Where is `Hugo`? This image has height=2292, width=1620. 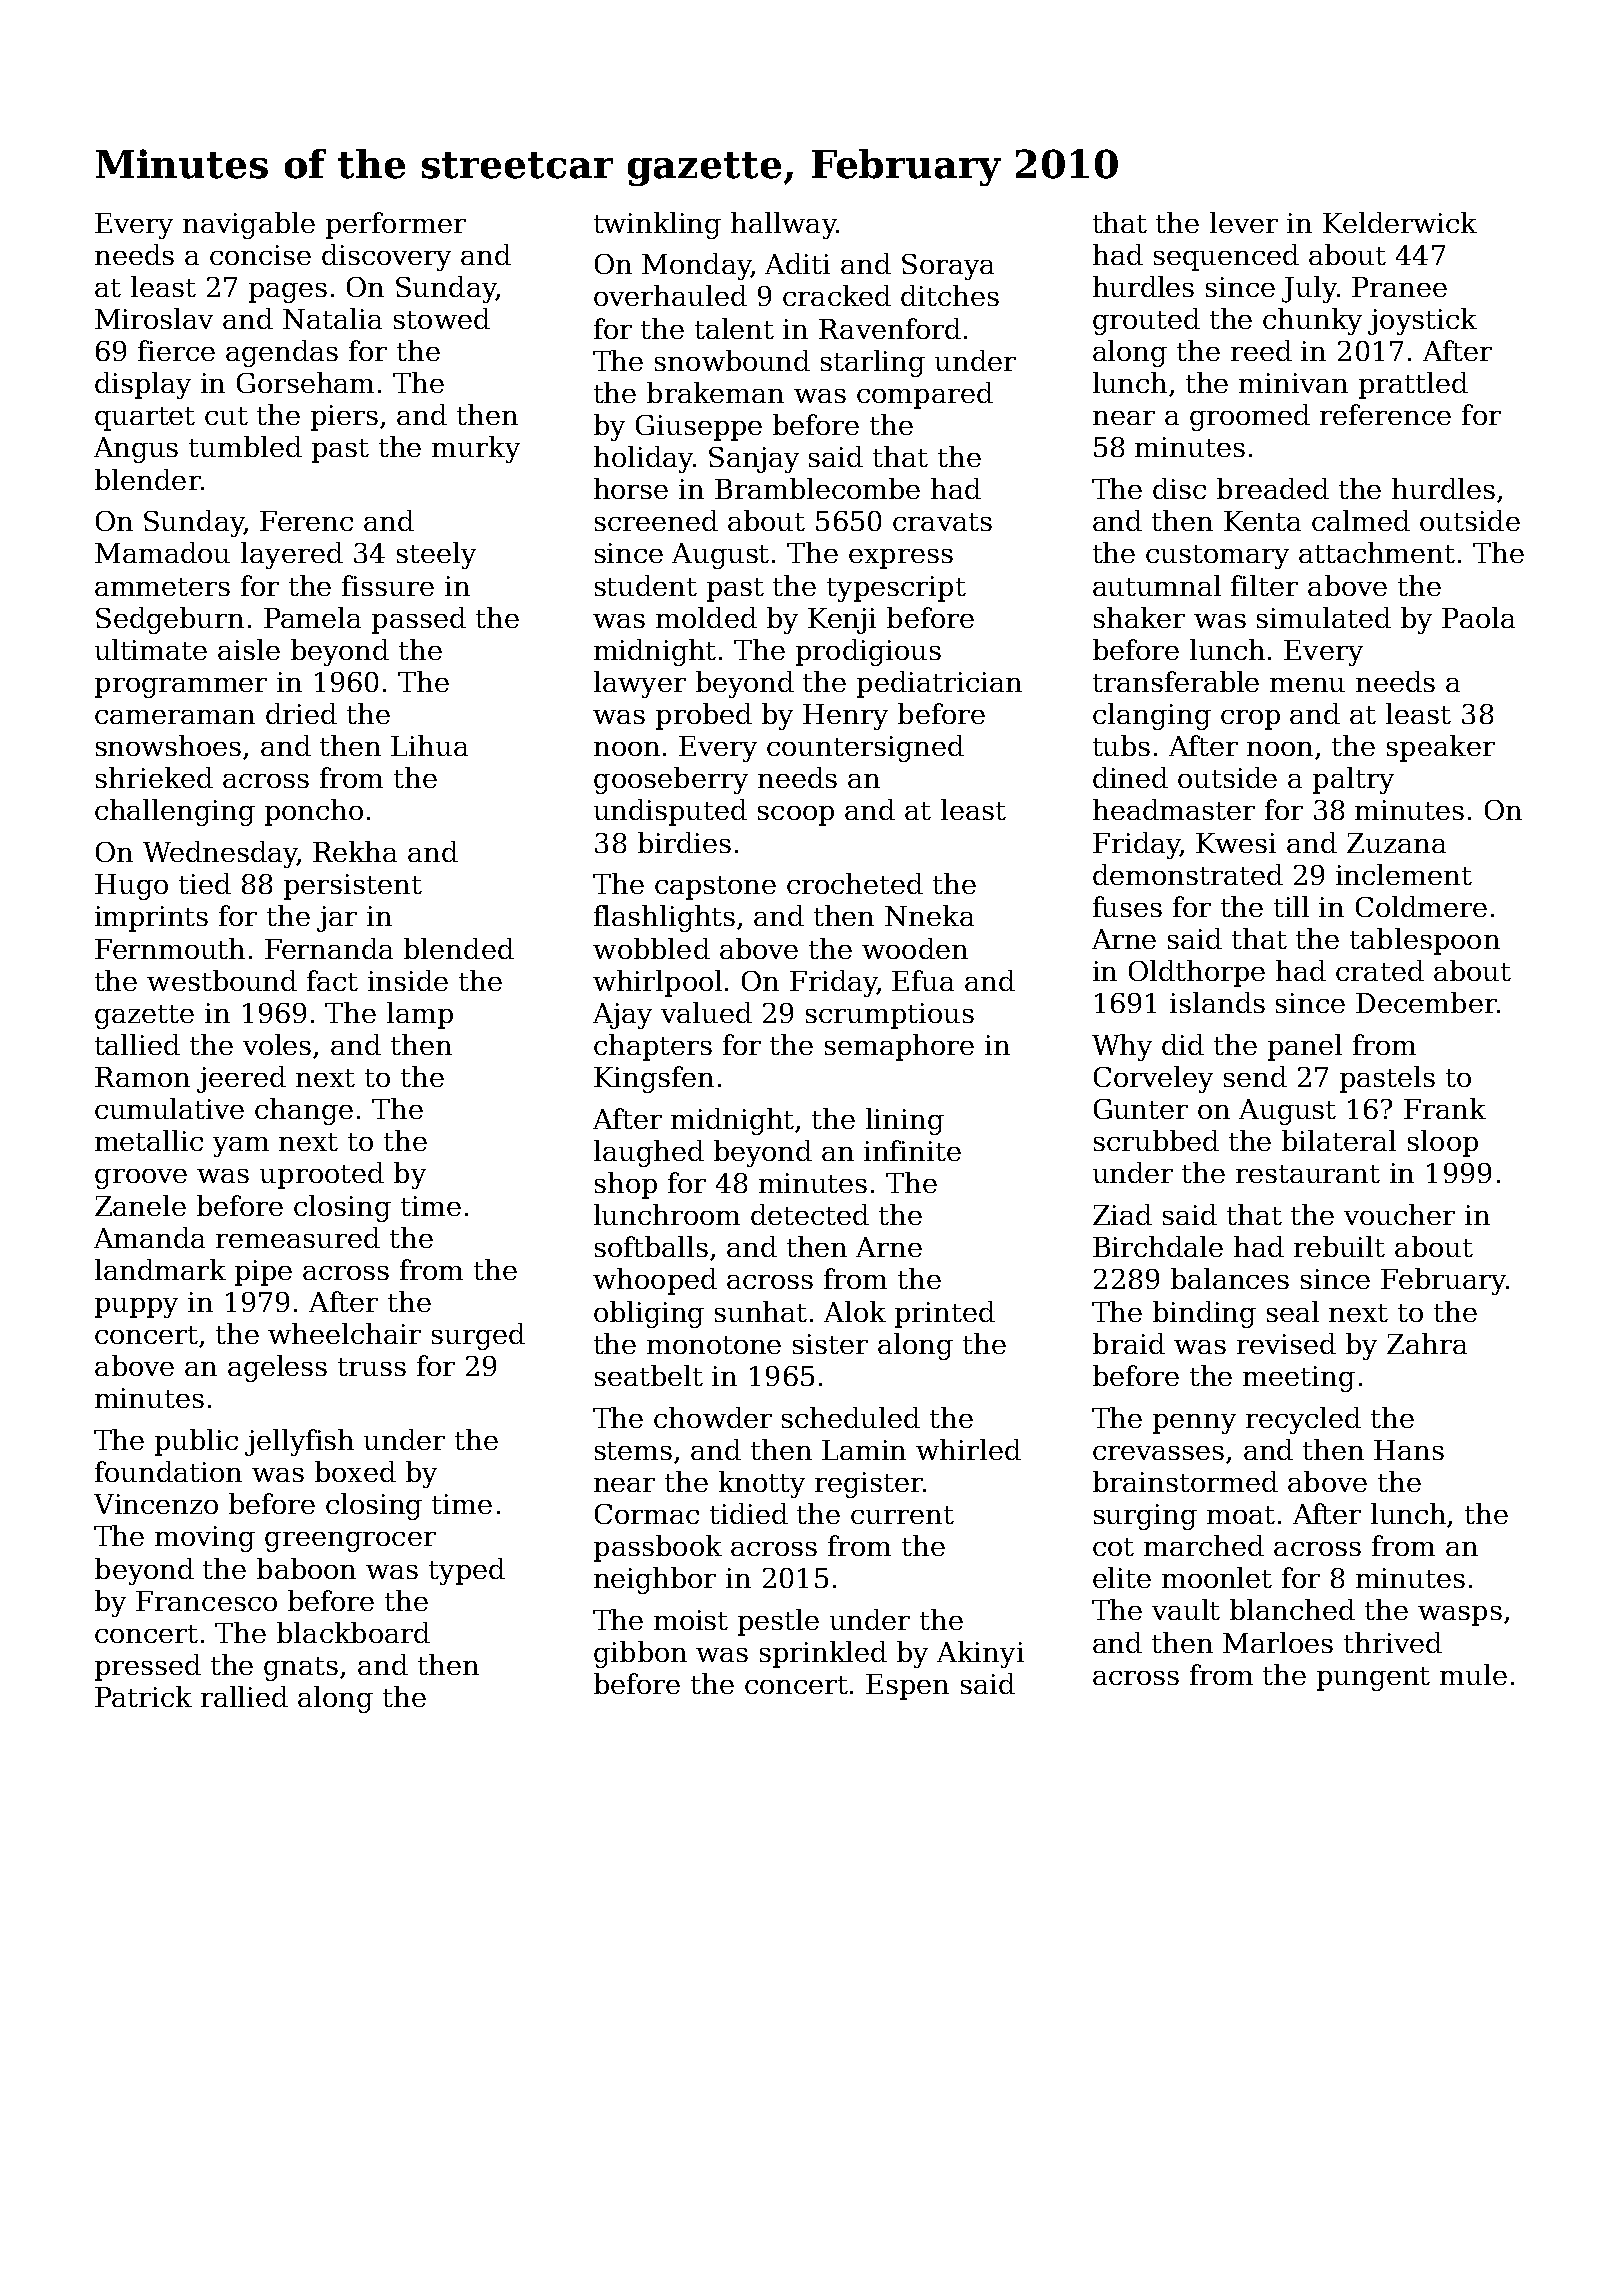
Hugo is located at coordinates (131, 887).
